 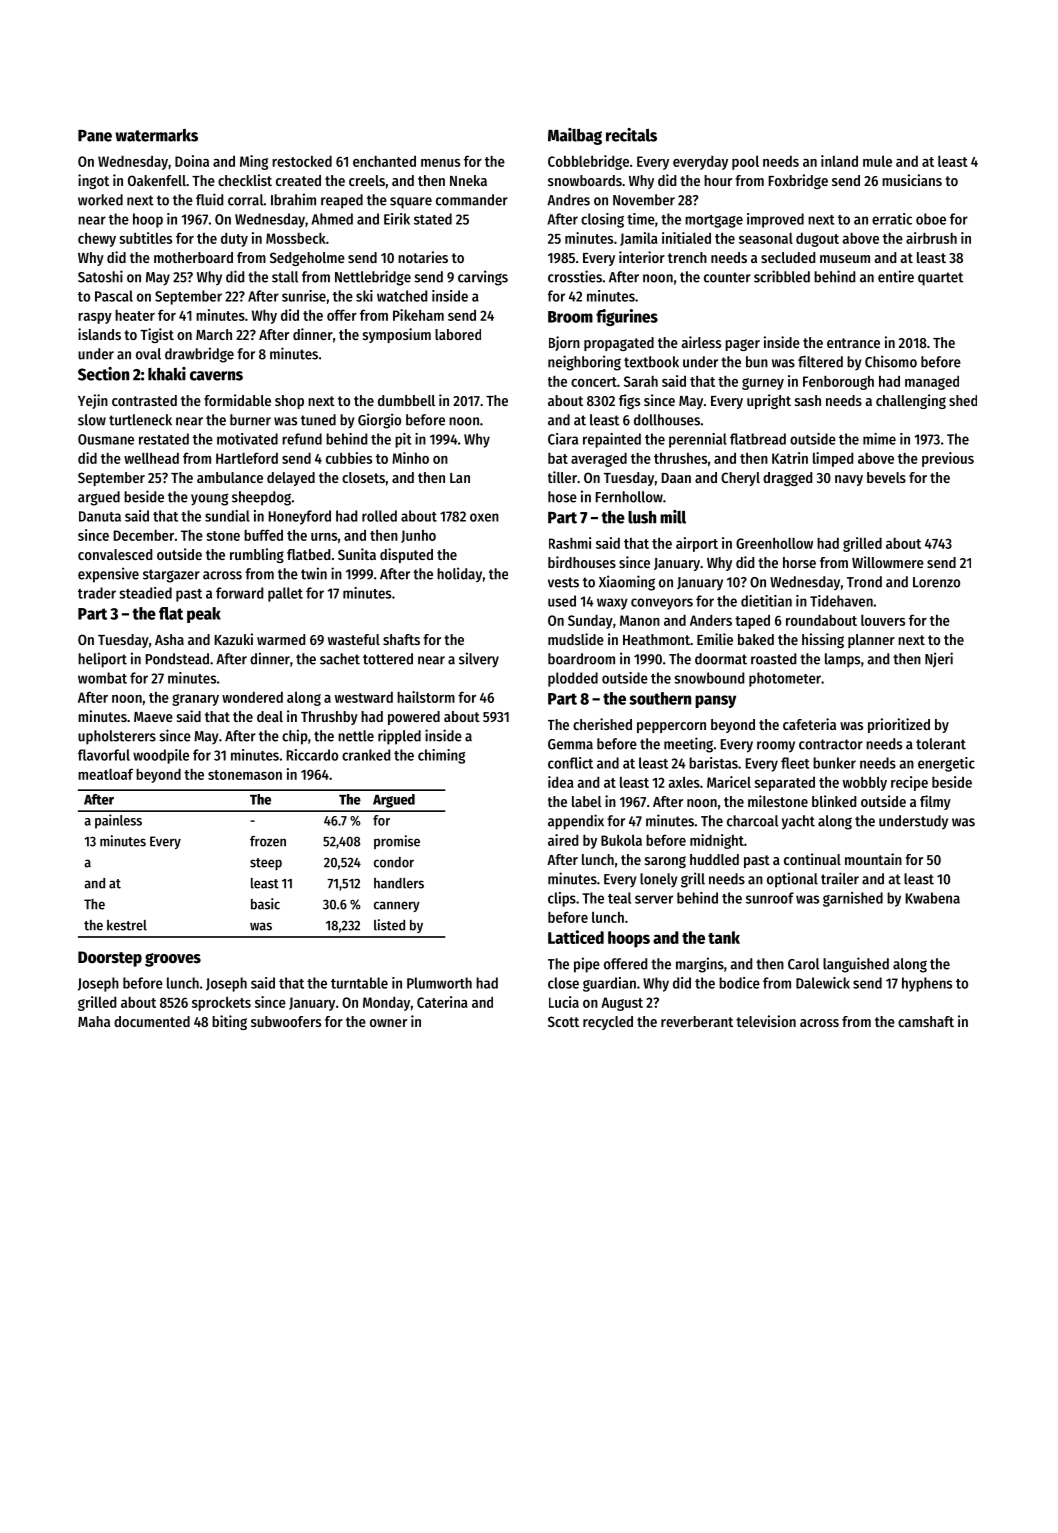 I want to click on television, so click(x=766, y=1021).
